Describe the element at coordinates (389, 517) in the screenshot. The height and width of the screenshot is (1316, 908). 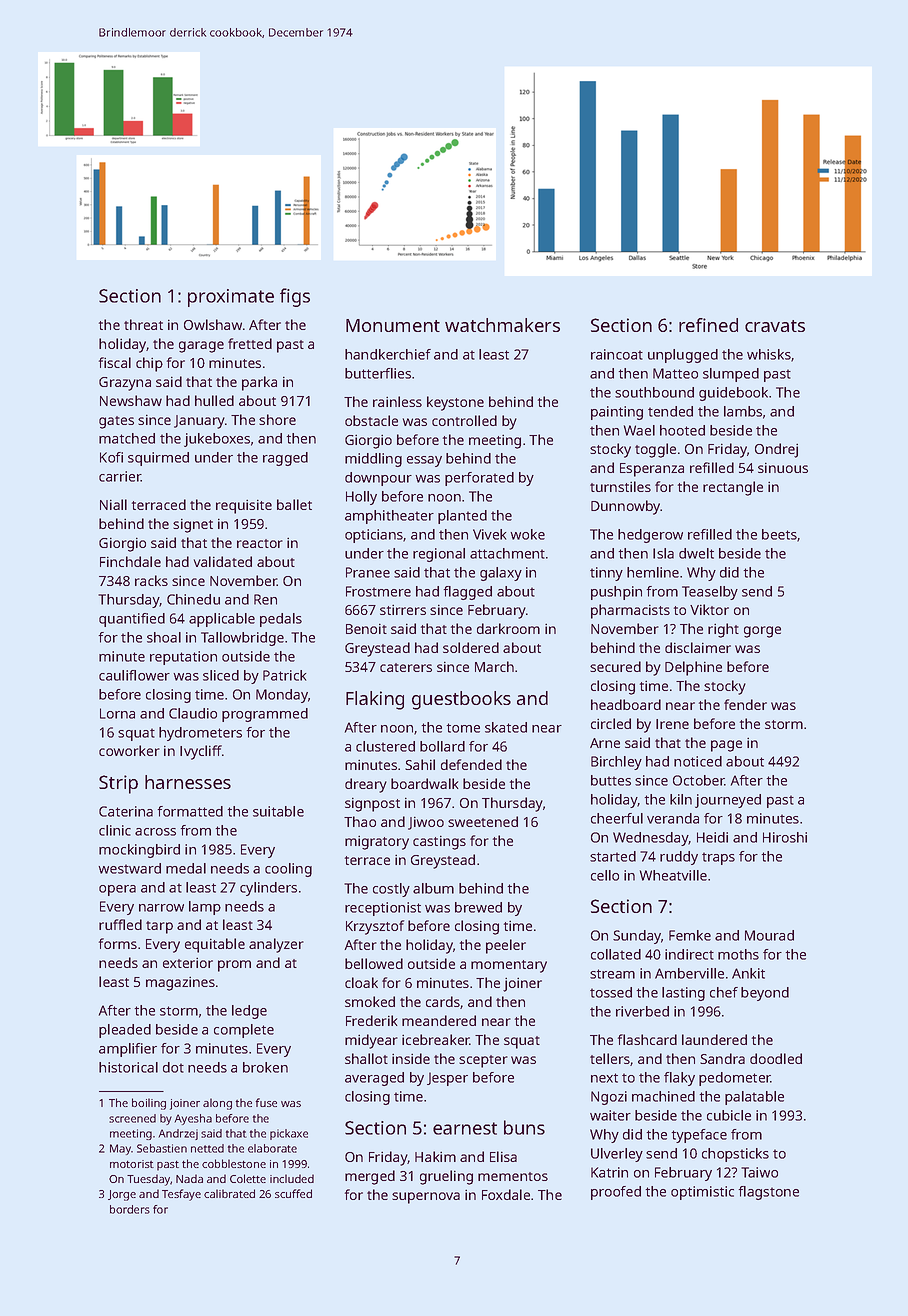
I see `amphitheater` at that location.
